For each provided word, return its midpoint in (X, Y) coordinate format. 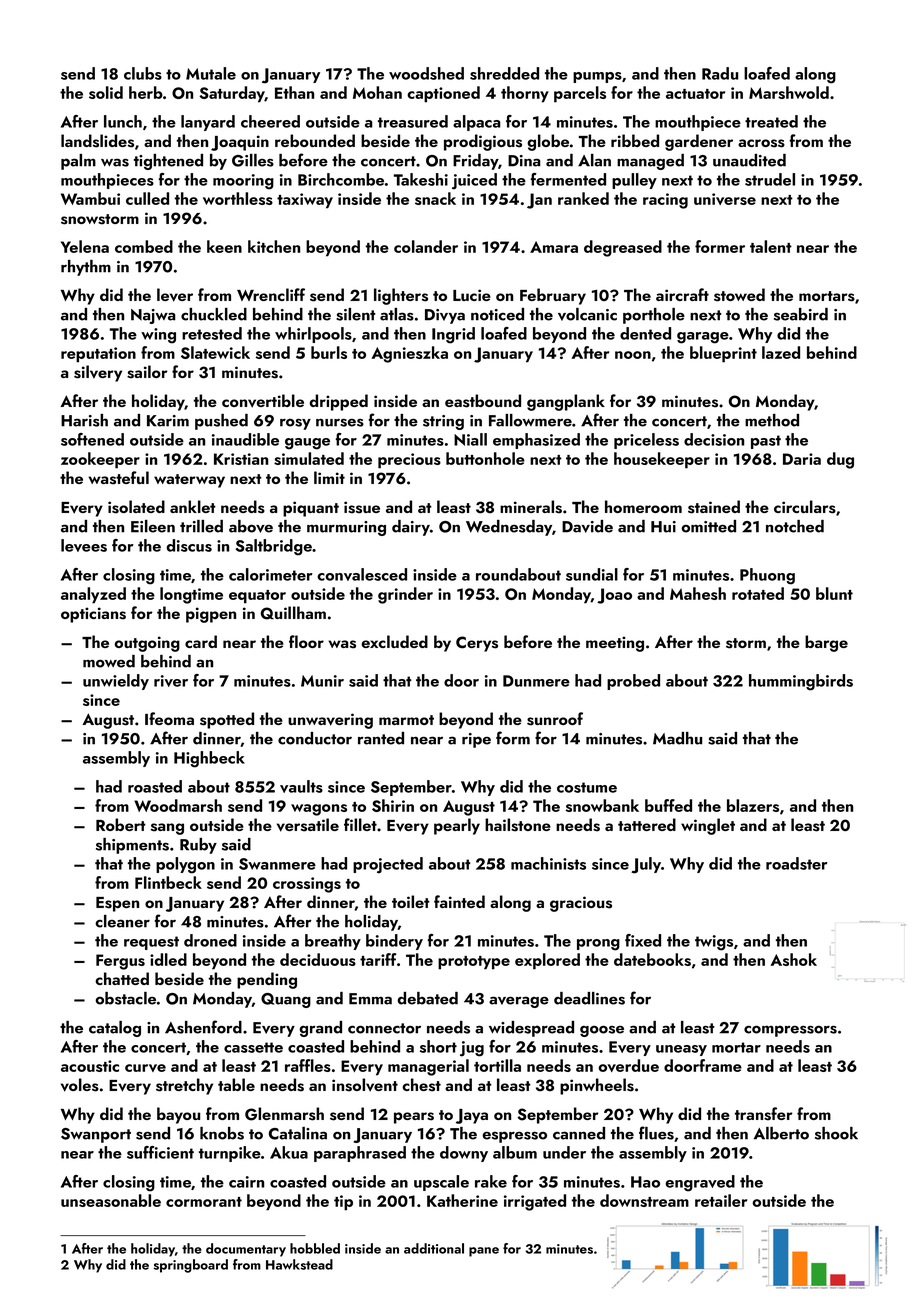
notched (795, 526)
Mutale (211, 73)
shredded (504, 73)
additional (434, 1248)
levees (84, 545)
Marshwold (789, 92)
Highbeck (209, 759)
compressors (790, 1031)
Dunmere (536, 681)
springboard (190, 1266)
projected (388, 865)
